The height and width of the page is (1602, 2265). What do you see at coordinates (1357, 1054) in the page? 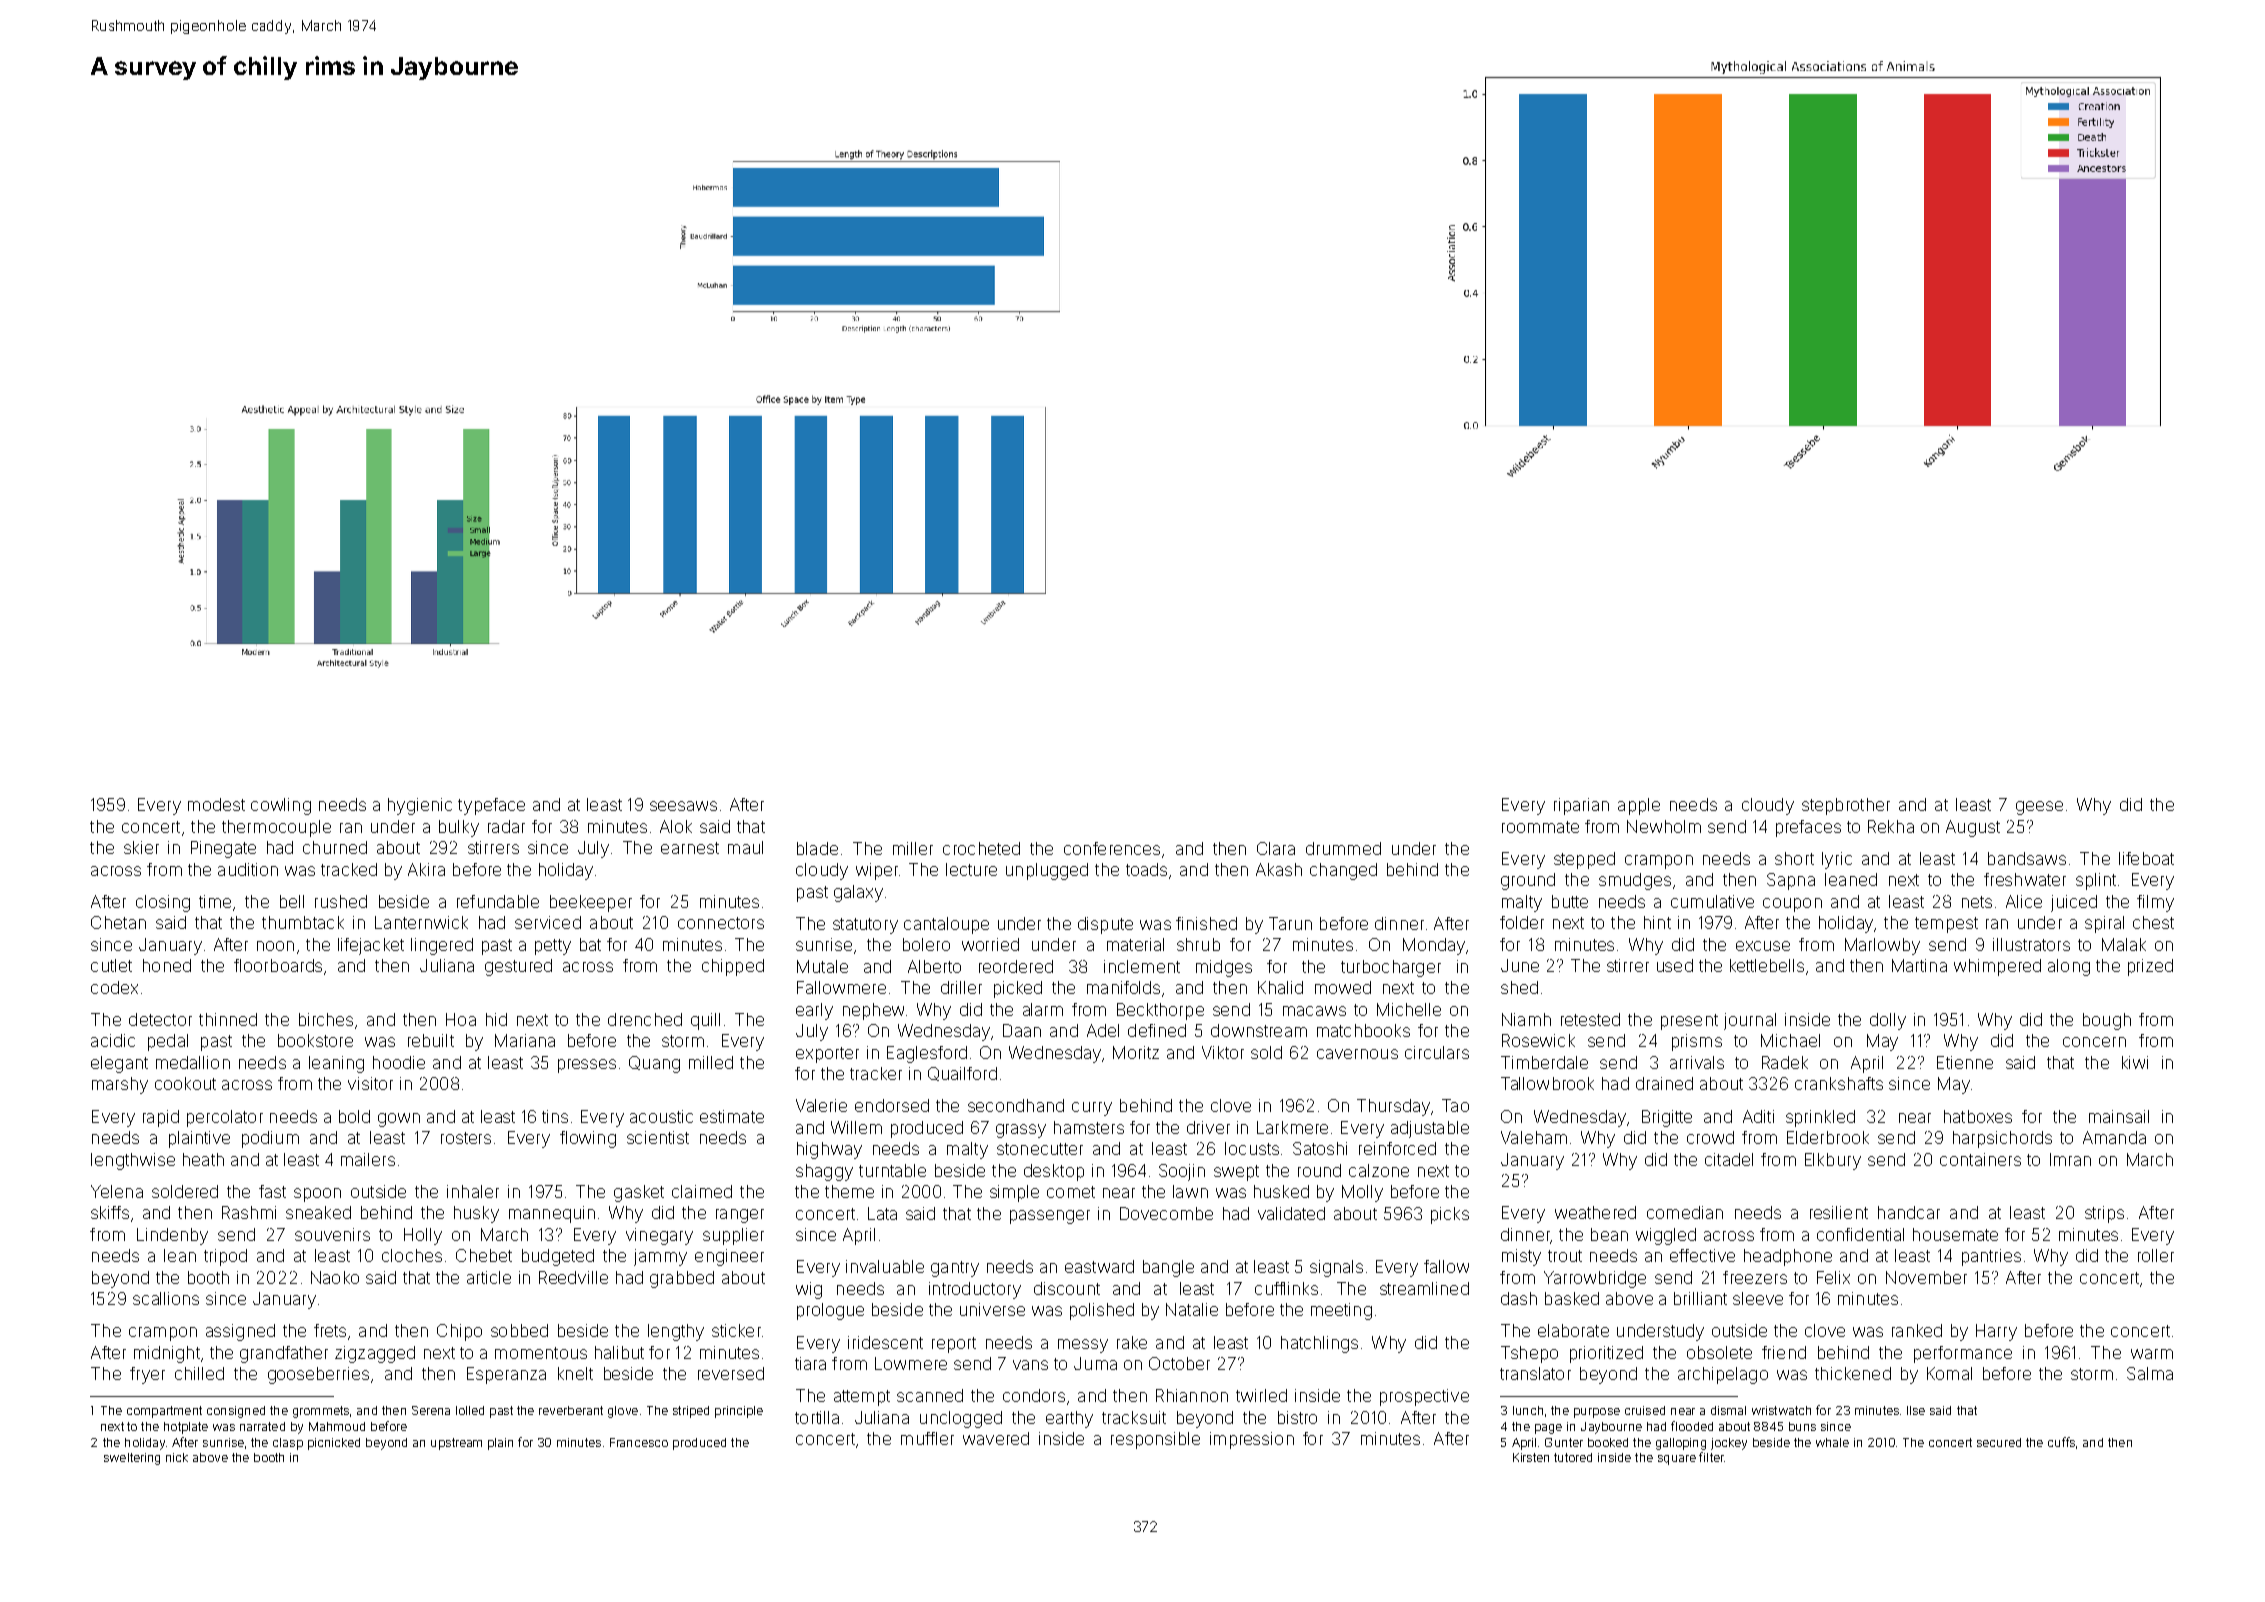
I see `cavernous` at bounding box center [1357, 1054].
